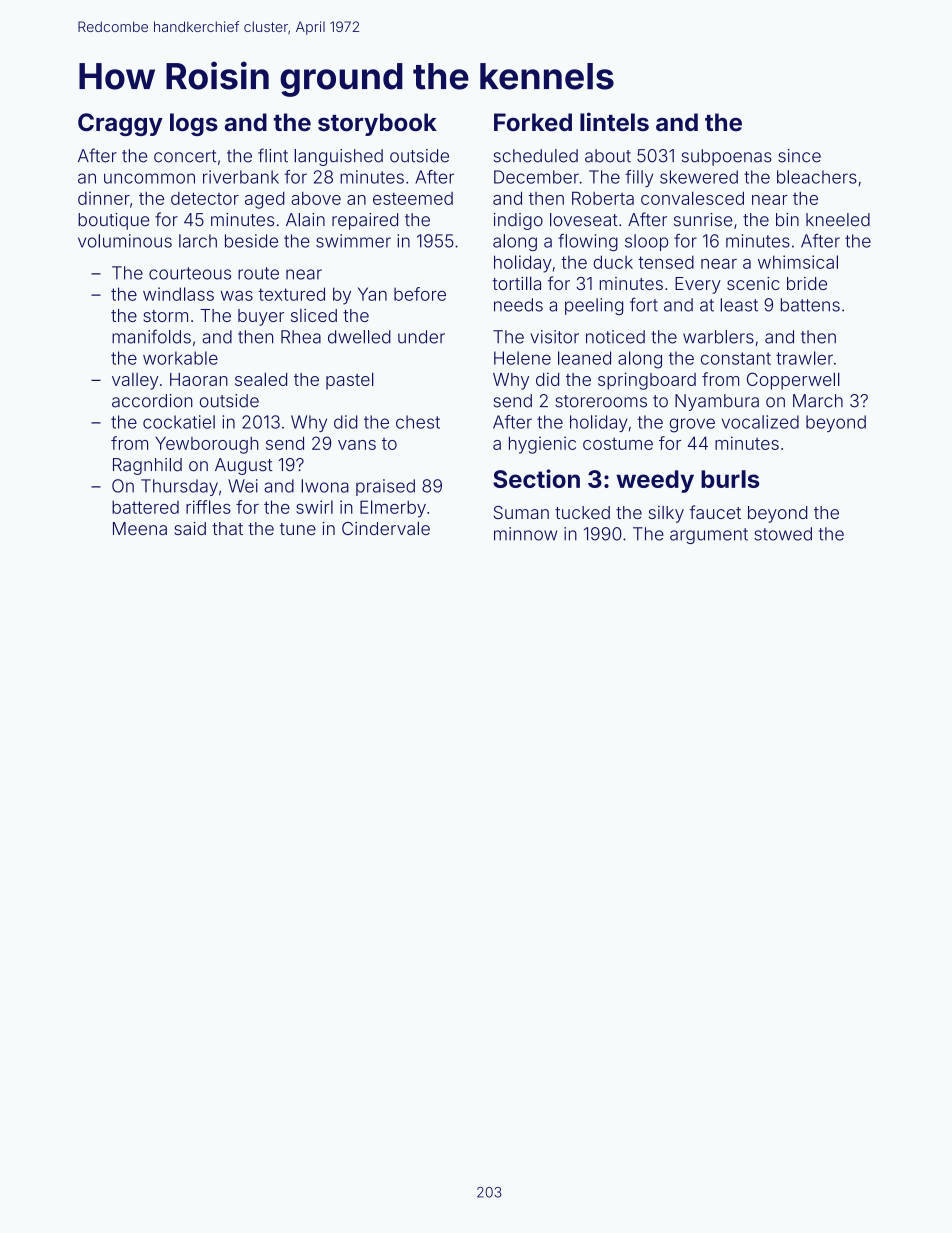  What do you see at coordinates (730, 479) in the page?
I see `burls` at bounding box center [730, 479].
